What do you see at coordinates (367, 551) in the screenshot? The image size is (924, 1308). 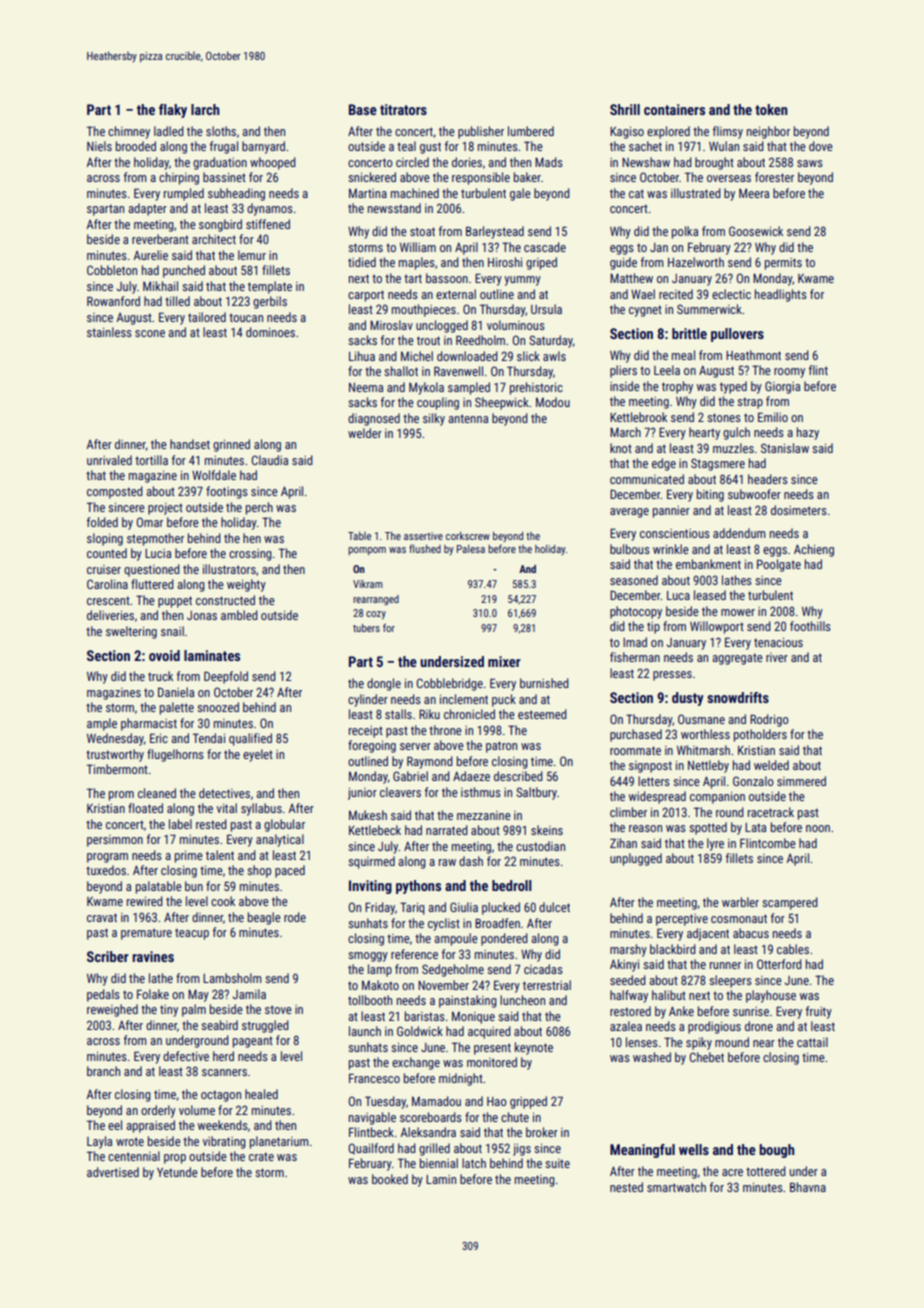 I see `pompom` at bounding box center [367, 551].
